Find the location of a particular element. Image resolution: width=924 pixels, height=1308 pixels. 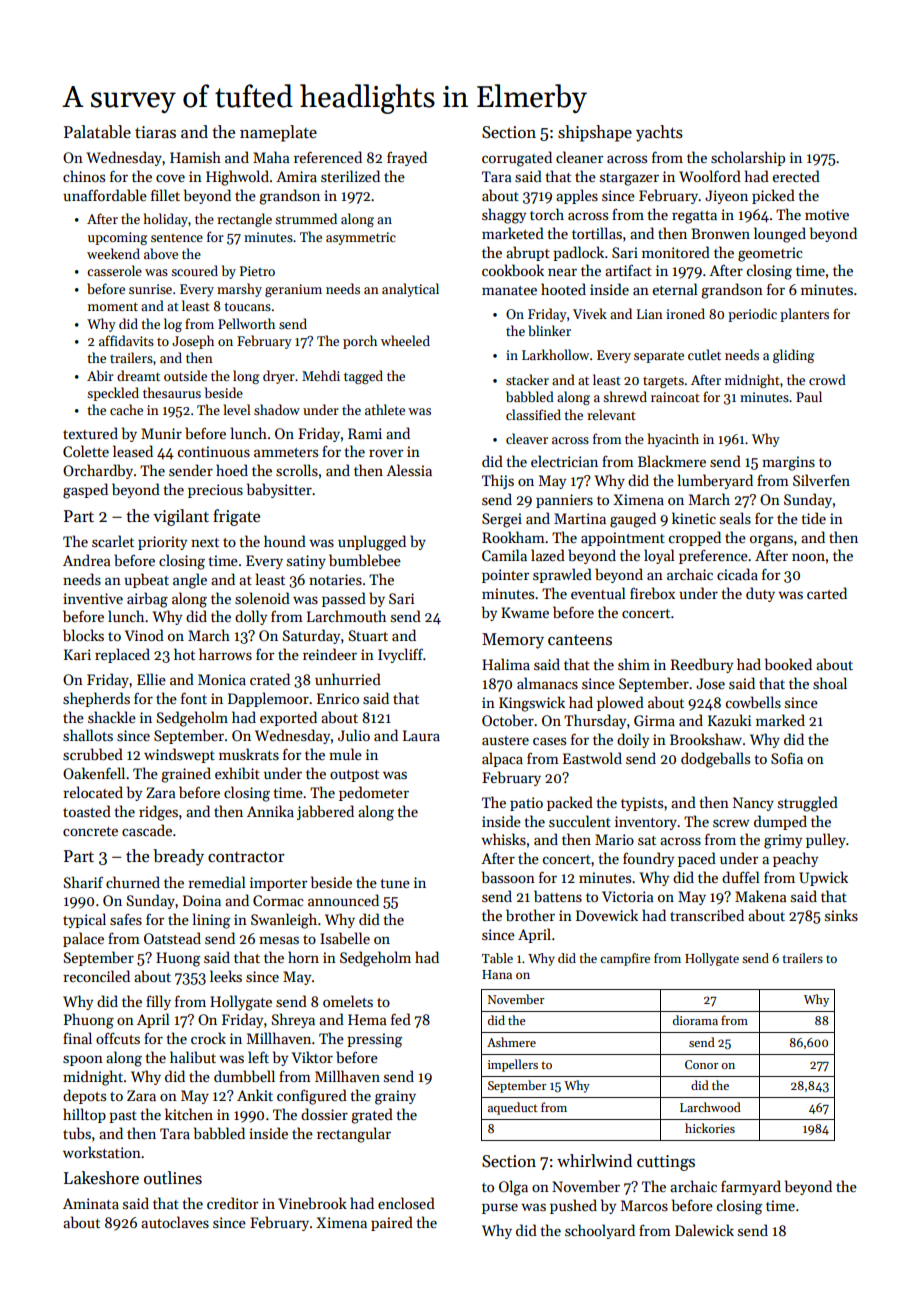

corrugated is located at coordinates (517, 159).
